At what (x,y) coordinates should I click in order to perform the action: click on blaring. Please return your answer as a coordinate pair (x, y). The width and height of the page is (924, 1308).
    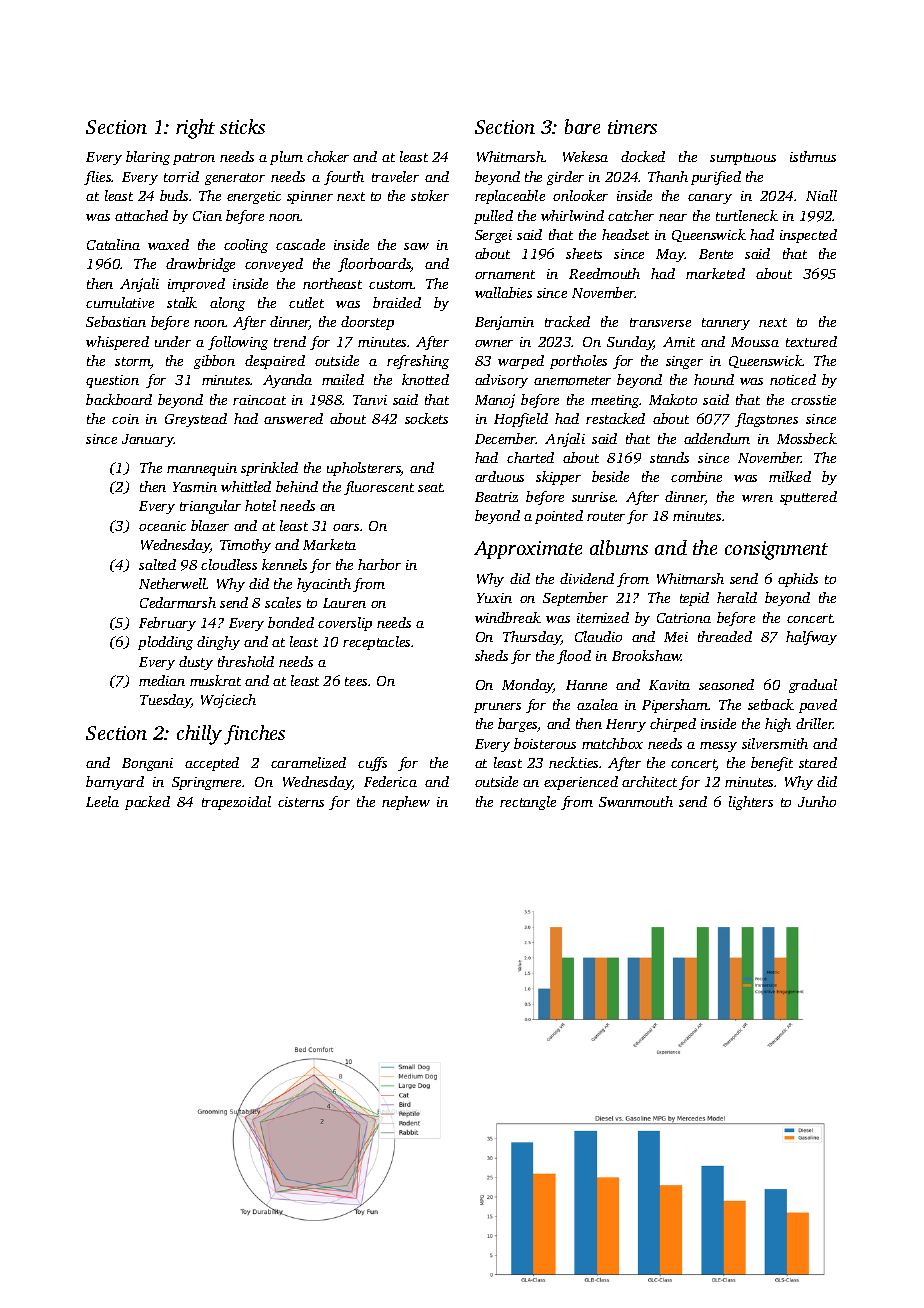
    Looking at the image, I should click on (148, 158).
